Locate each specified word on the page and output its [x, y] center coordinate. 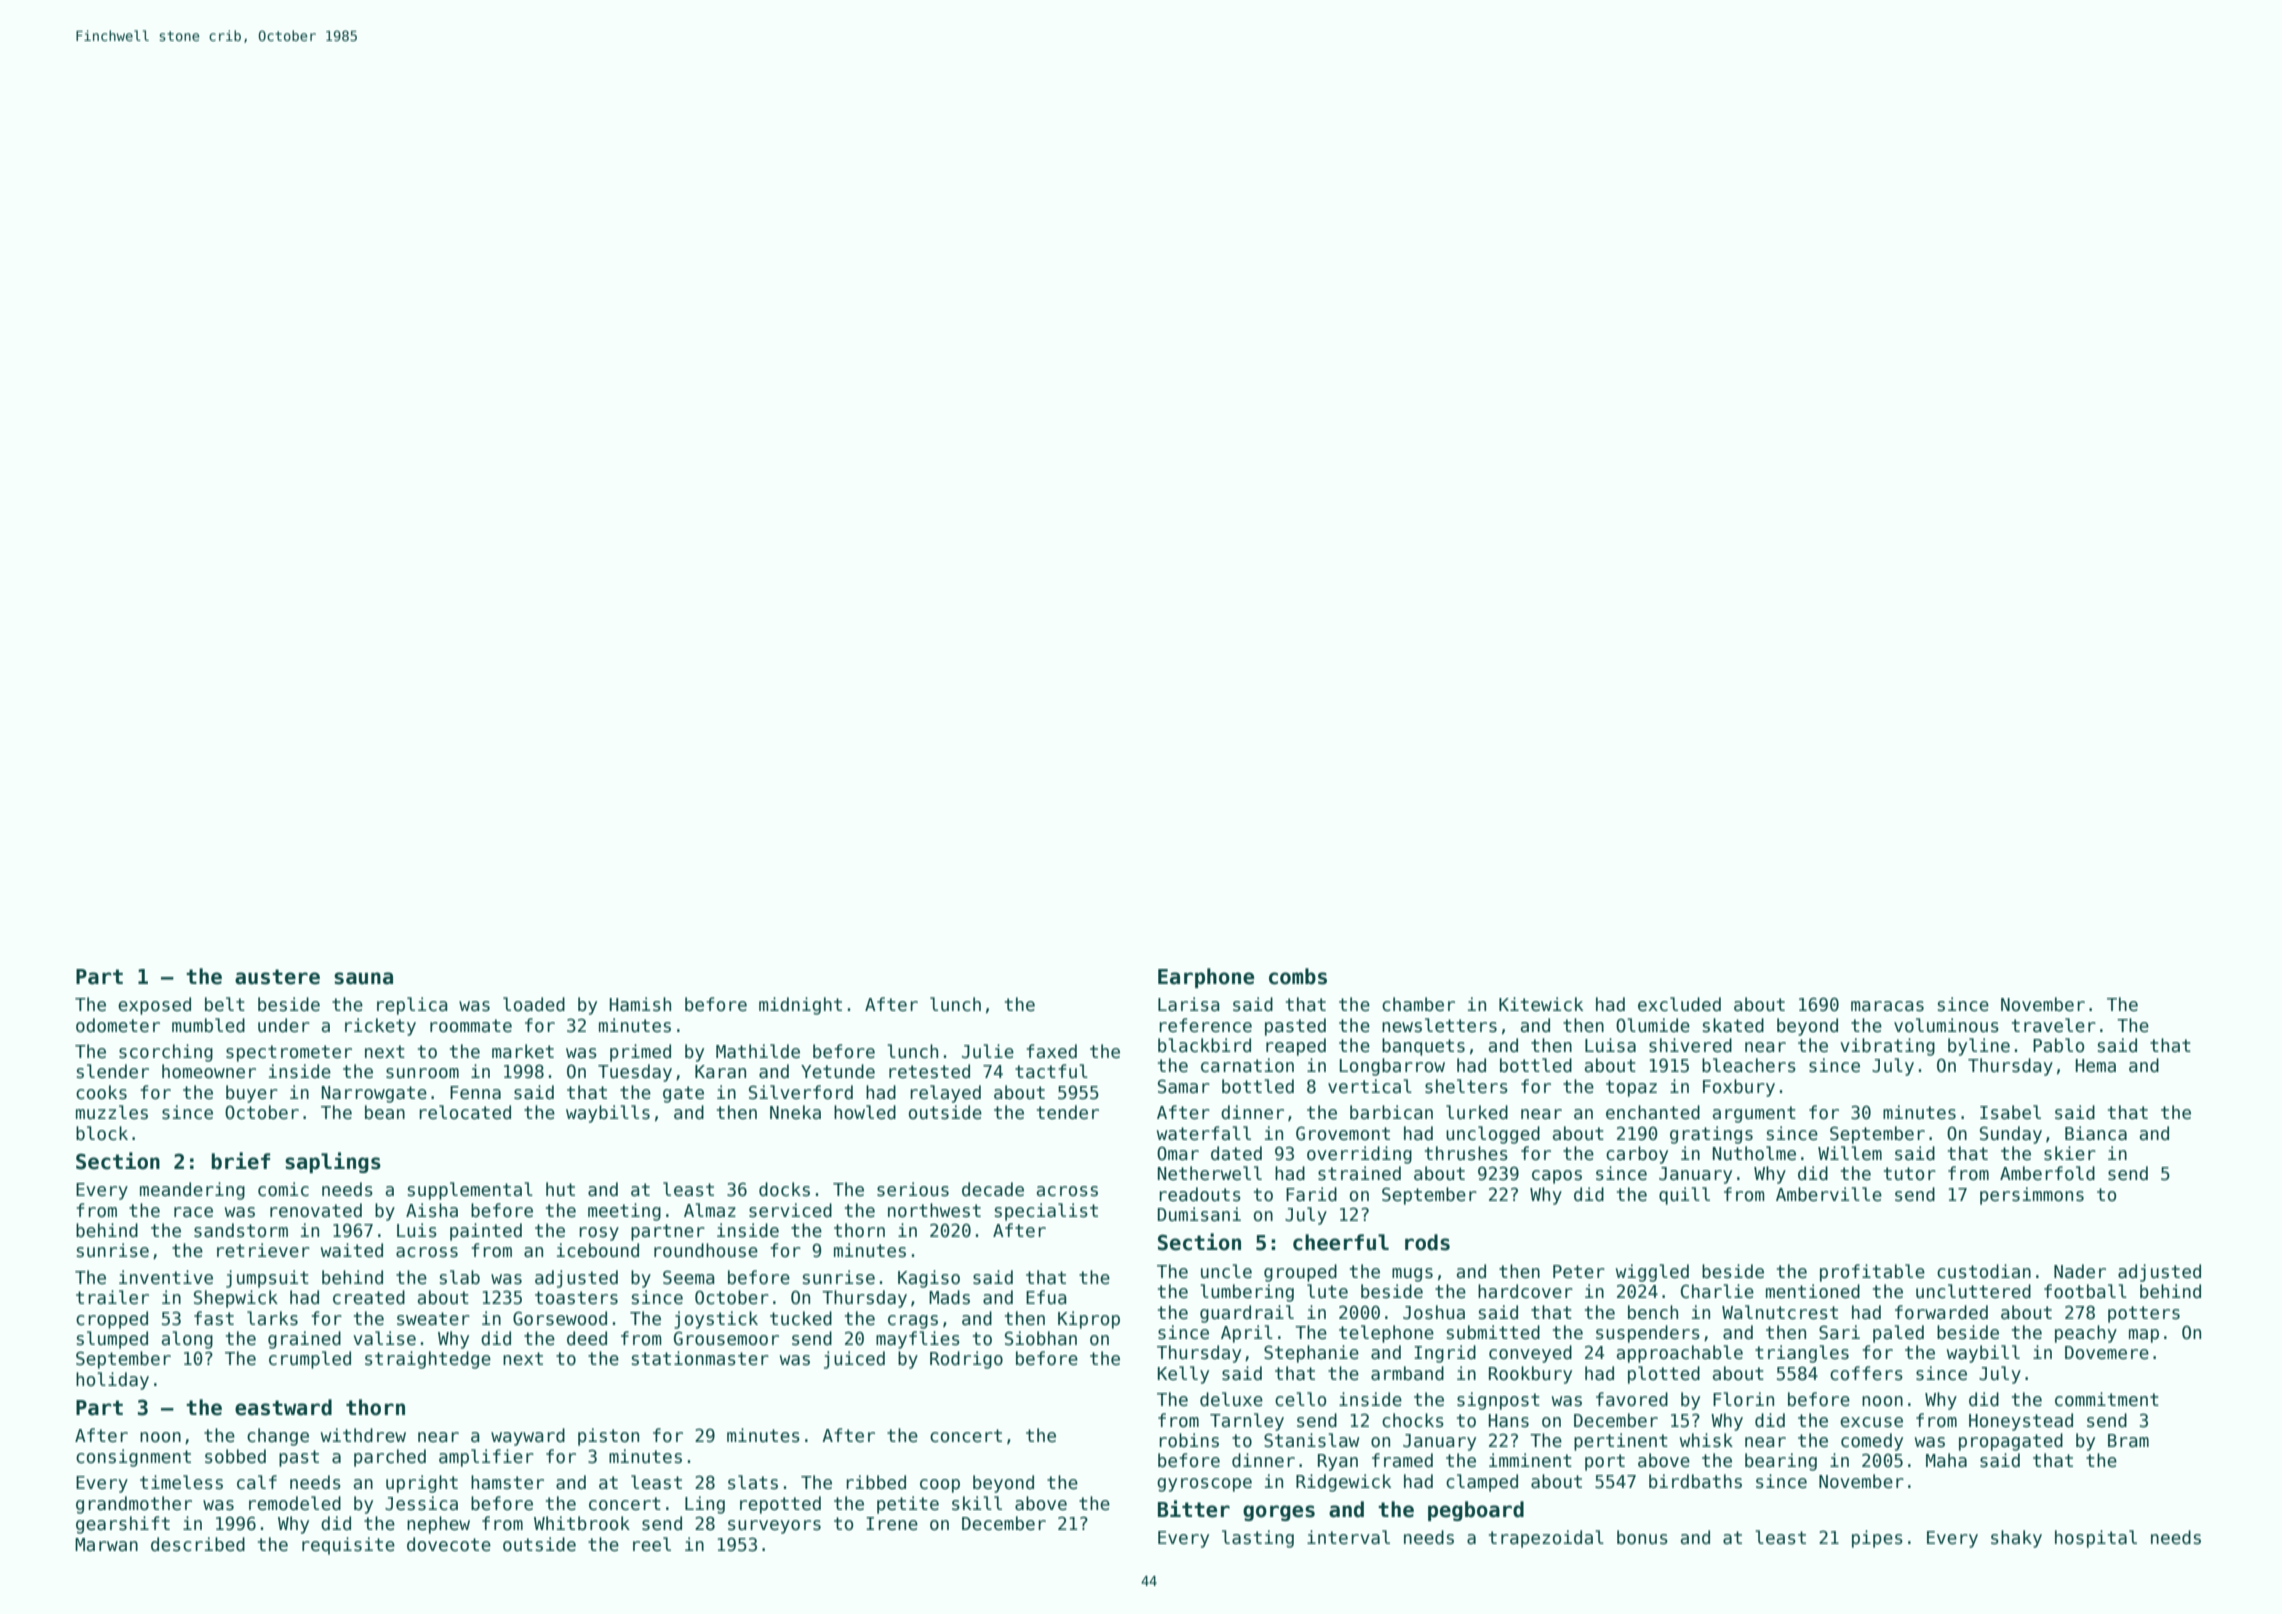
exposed [154, 1006]
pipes [1877, 1539]
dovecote [449, 1544]
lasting [1258, 1539]
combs [1298, 976]
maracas [1887, 1006]
